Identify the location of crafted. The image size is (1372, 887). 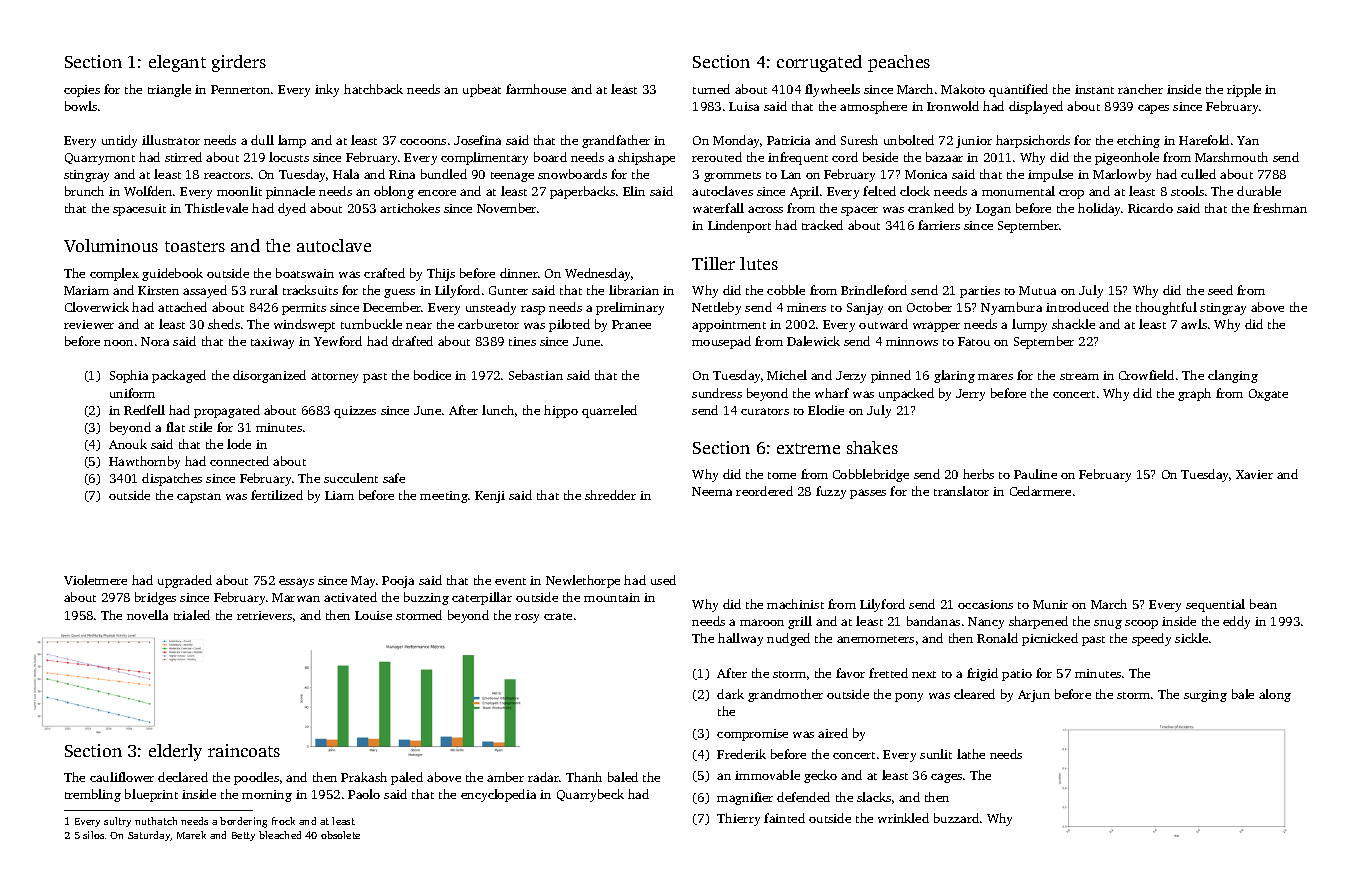
(384, 273).
